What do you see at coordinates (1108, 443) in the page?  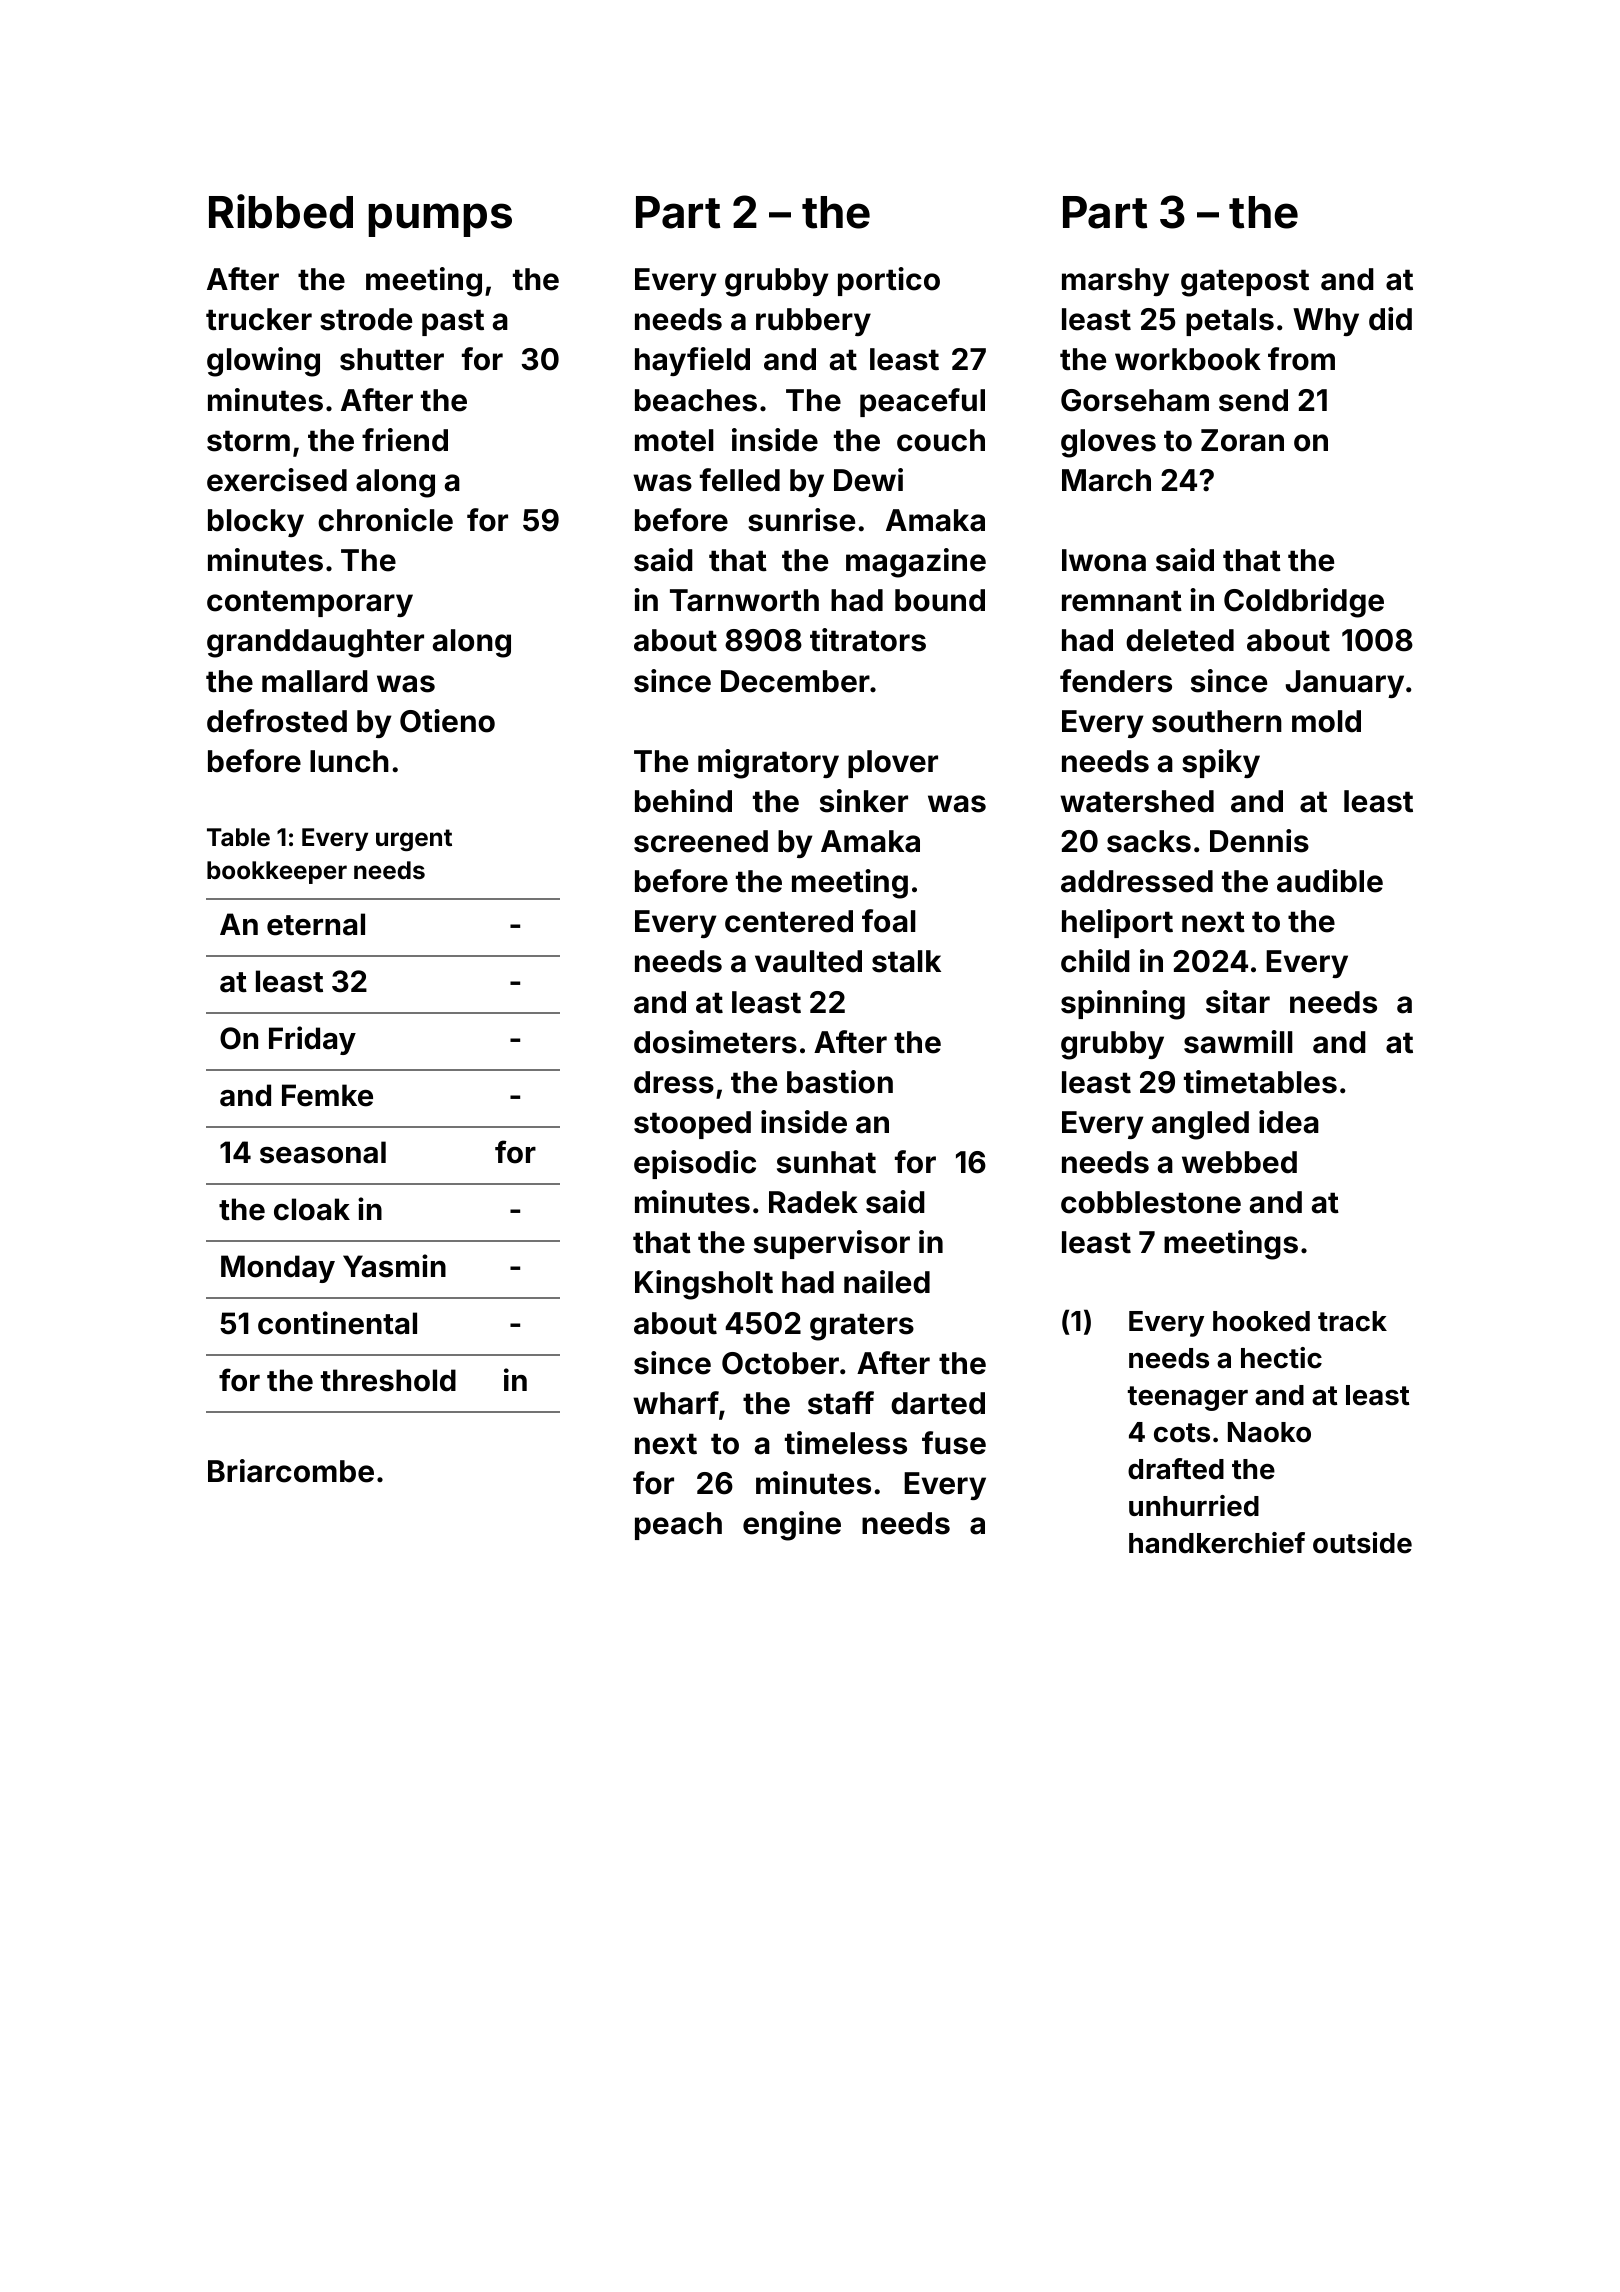 I see `gloves` at bounding box center [1108, 443].
